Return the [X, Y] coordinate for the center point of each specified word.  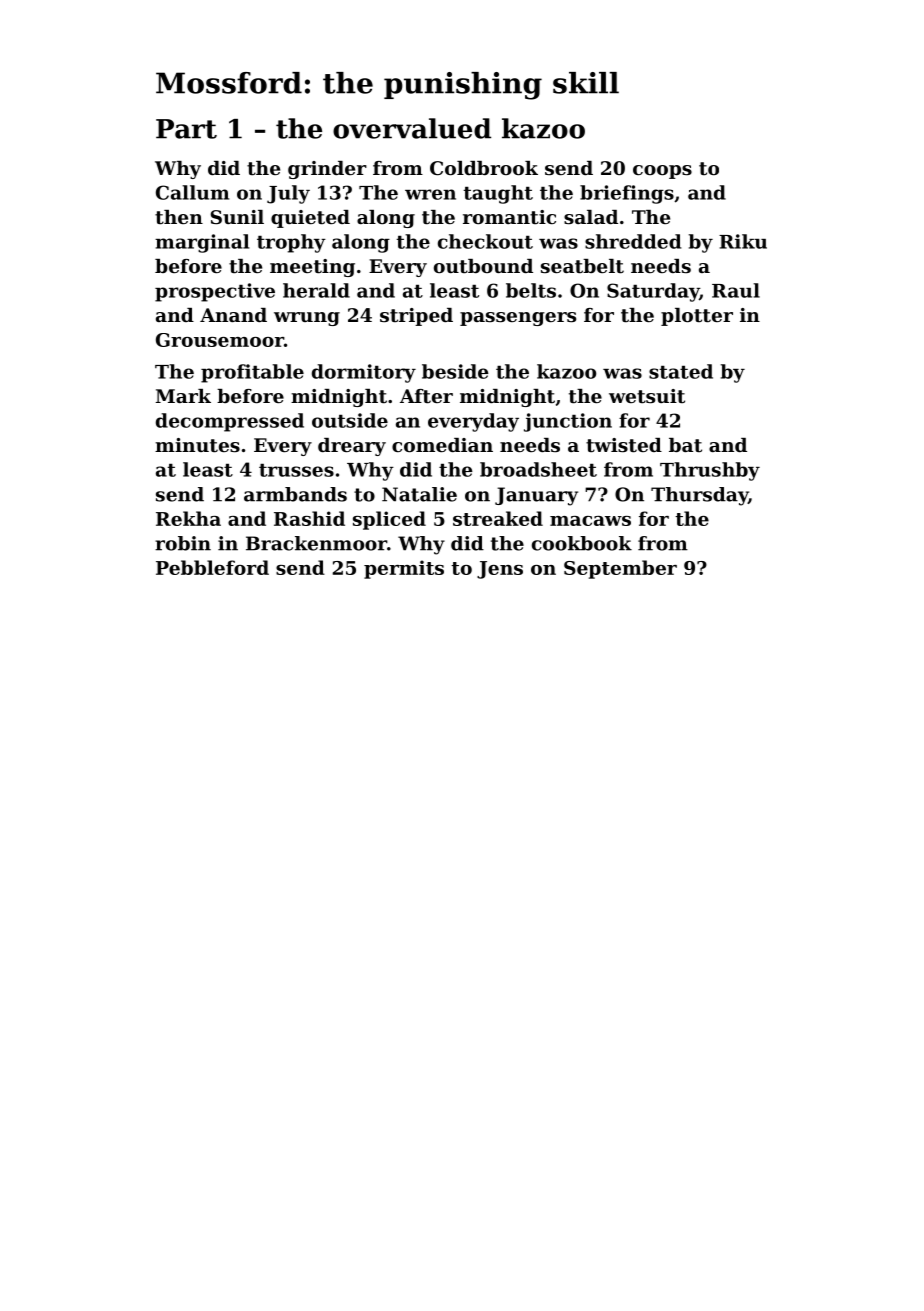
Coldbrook [484, 168]
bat [685, 445]
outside [350, 420]
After [426, 396]
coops [662, 172]
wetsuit [647, 396]
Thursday [699, 496]
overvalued [412, 128]
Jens [500, 570]
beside [455, 371]
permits [404, 569]
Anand [233, 315]
